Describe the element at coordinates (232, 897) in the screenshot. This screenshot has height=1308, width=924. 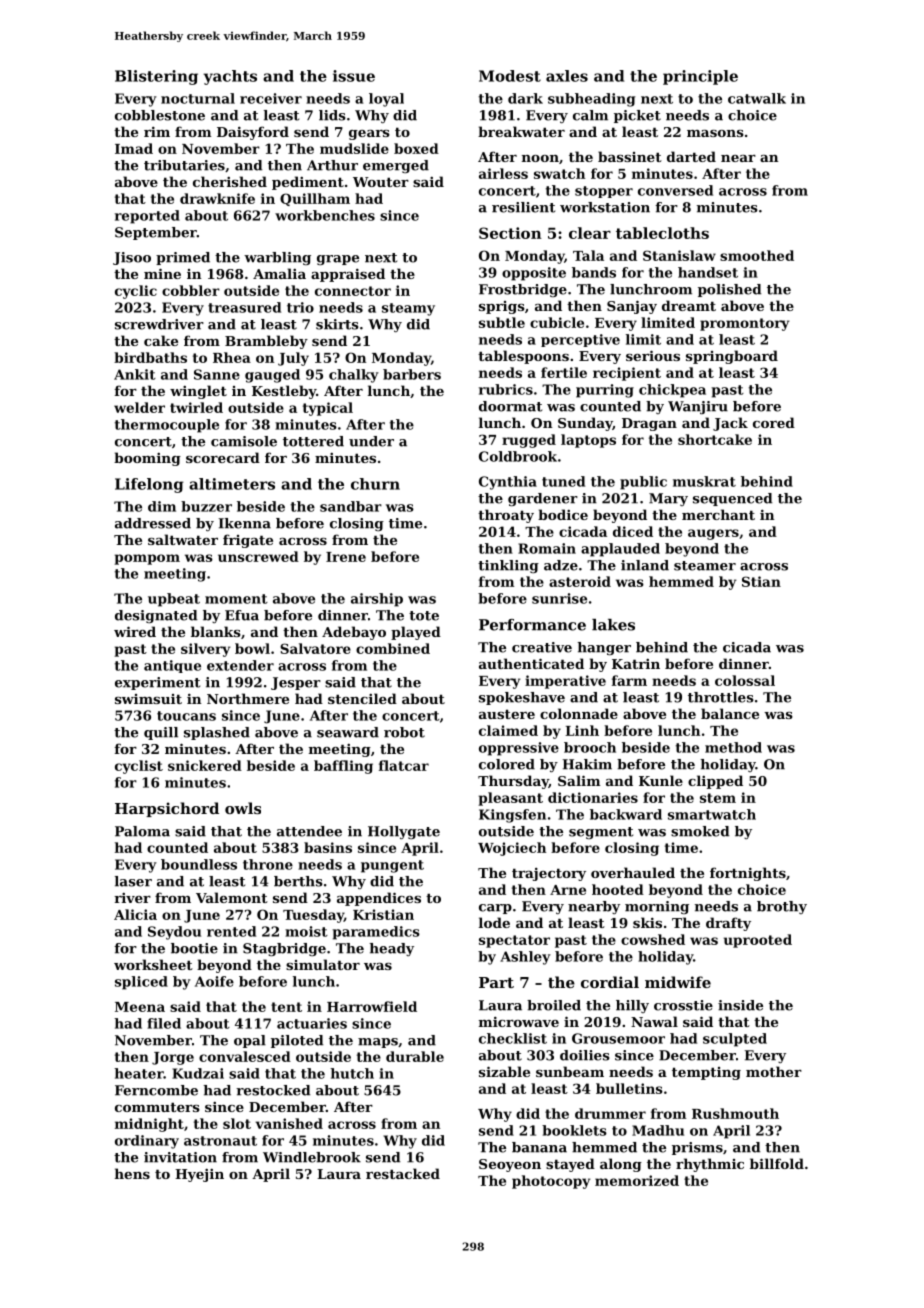
I see `Valemont` at that location.
